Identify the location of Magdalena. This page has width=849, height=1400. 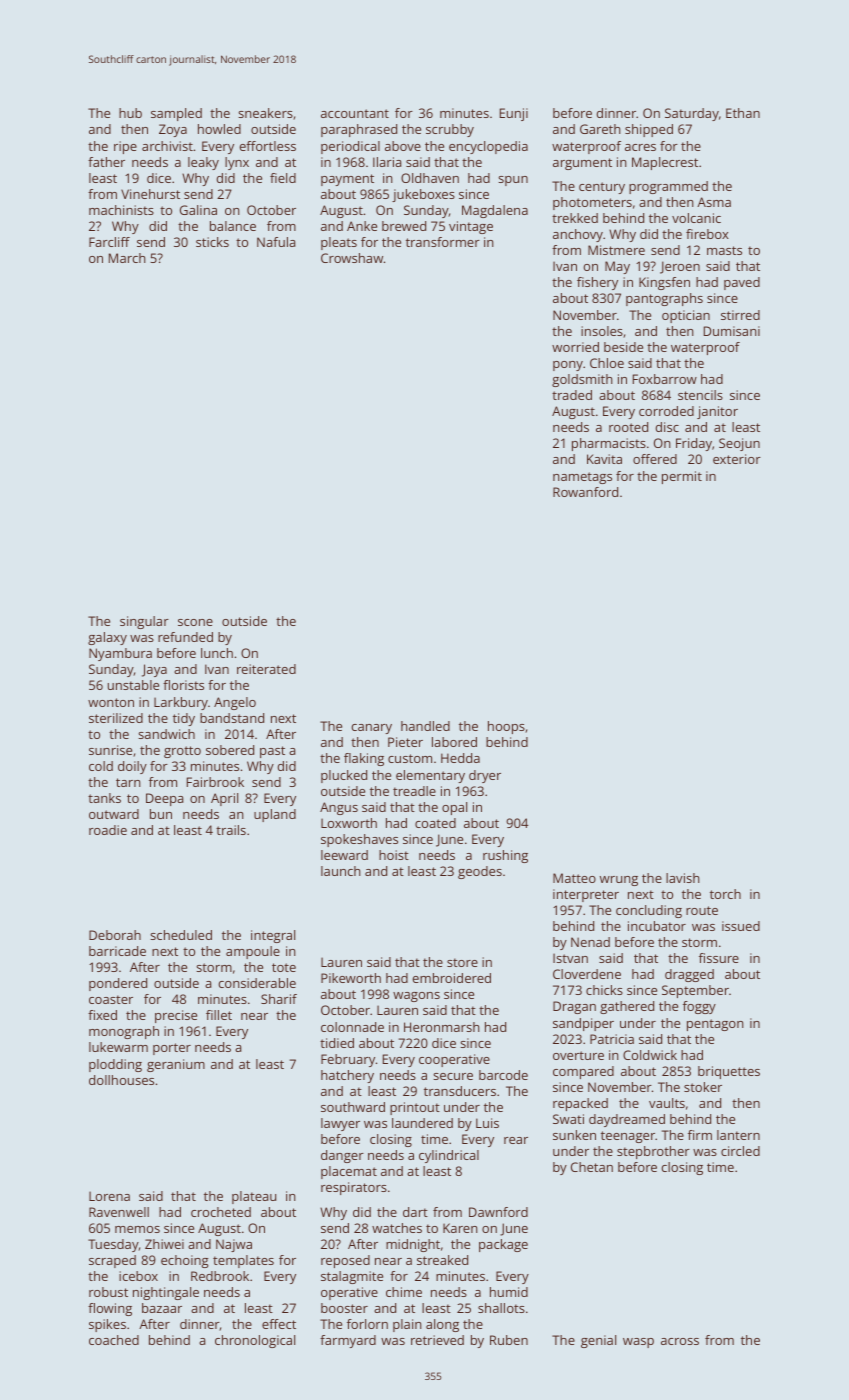
(495, 211).
